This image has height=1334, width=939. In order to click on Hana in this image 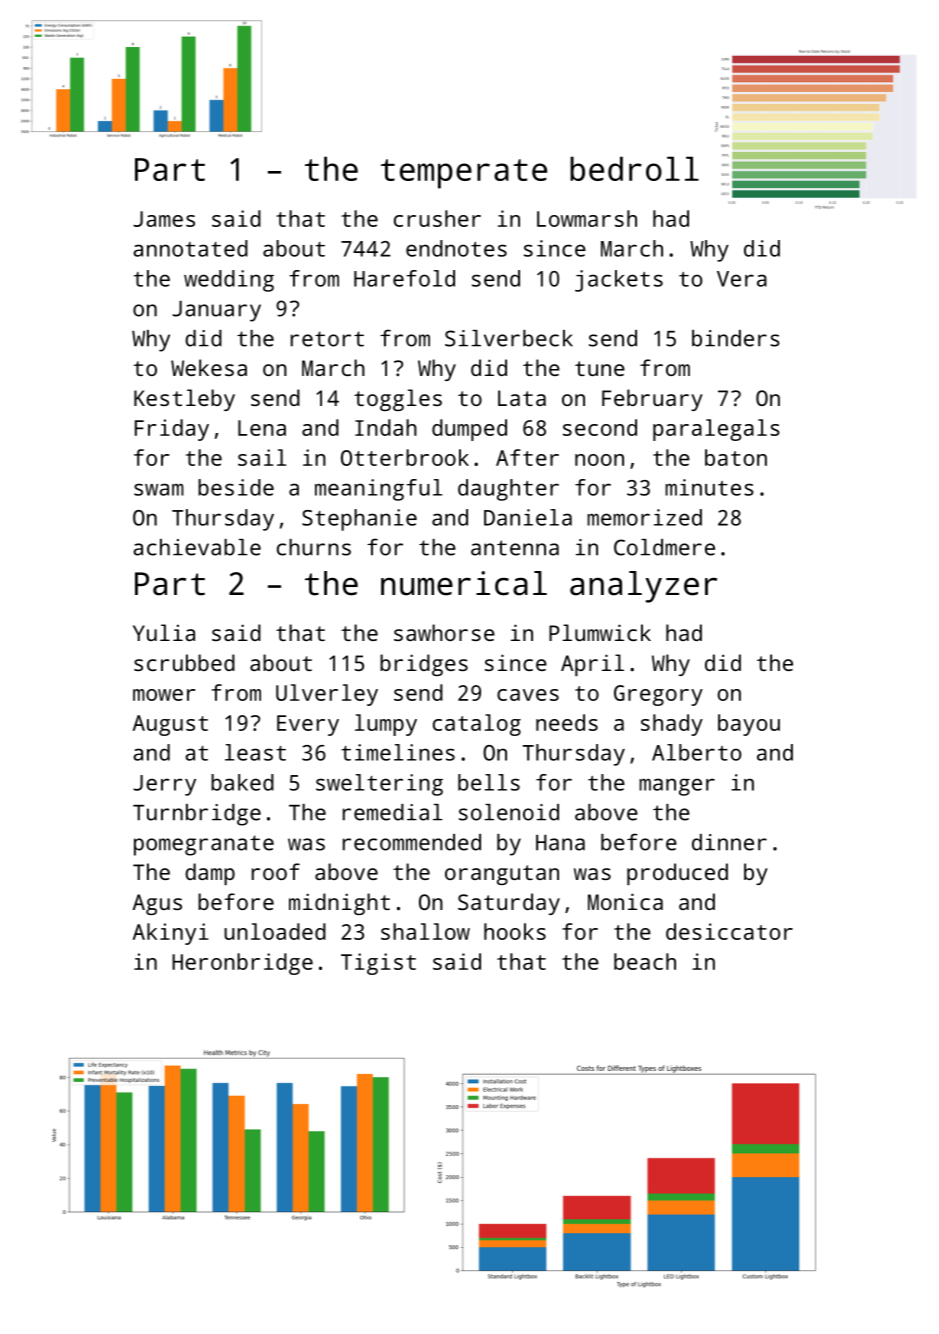, I will do `click(560, 843)`.
